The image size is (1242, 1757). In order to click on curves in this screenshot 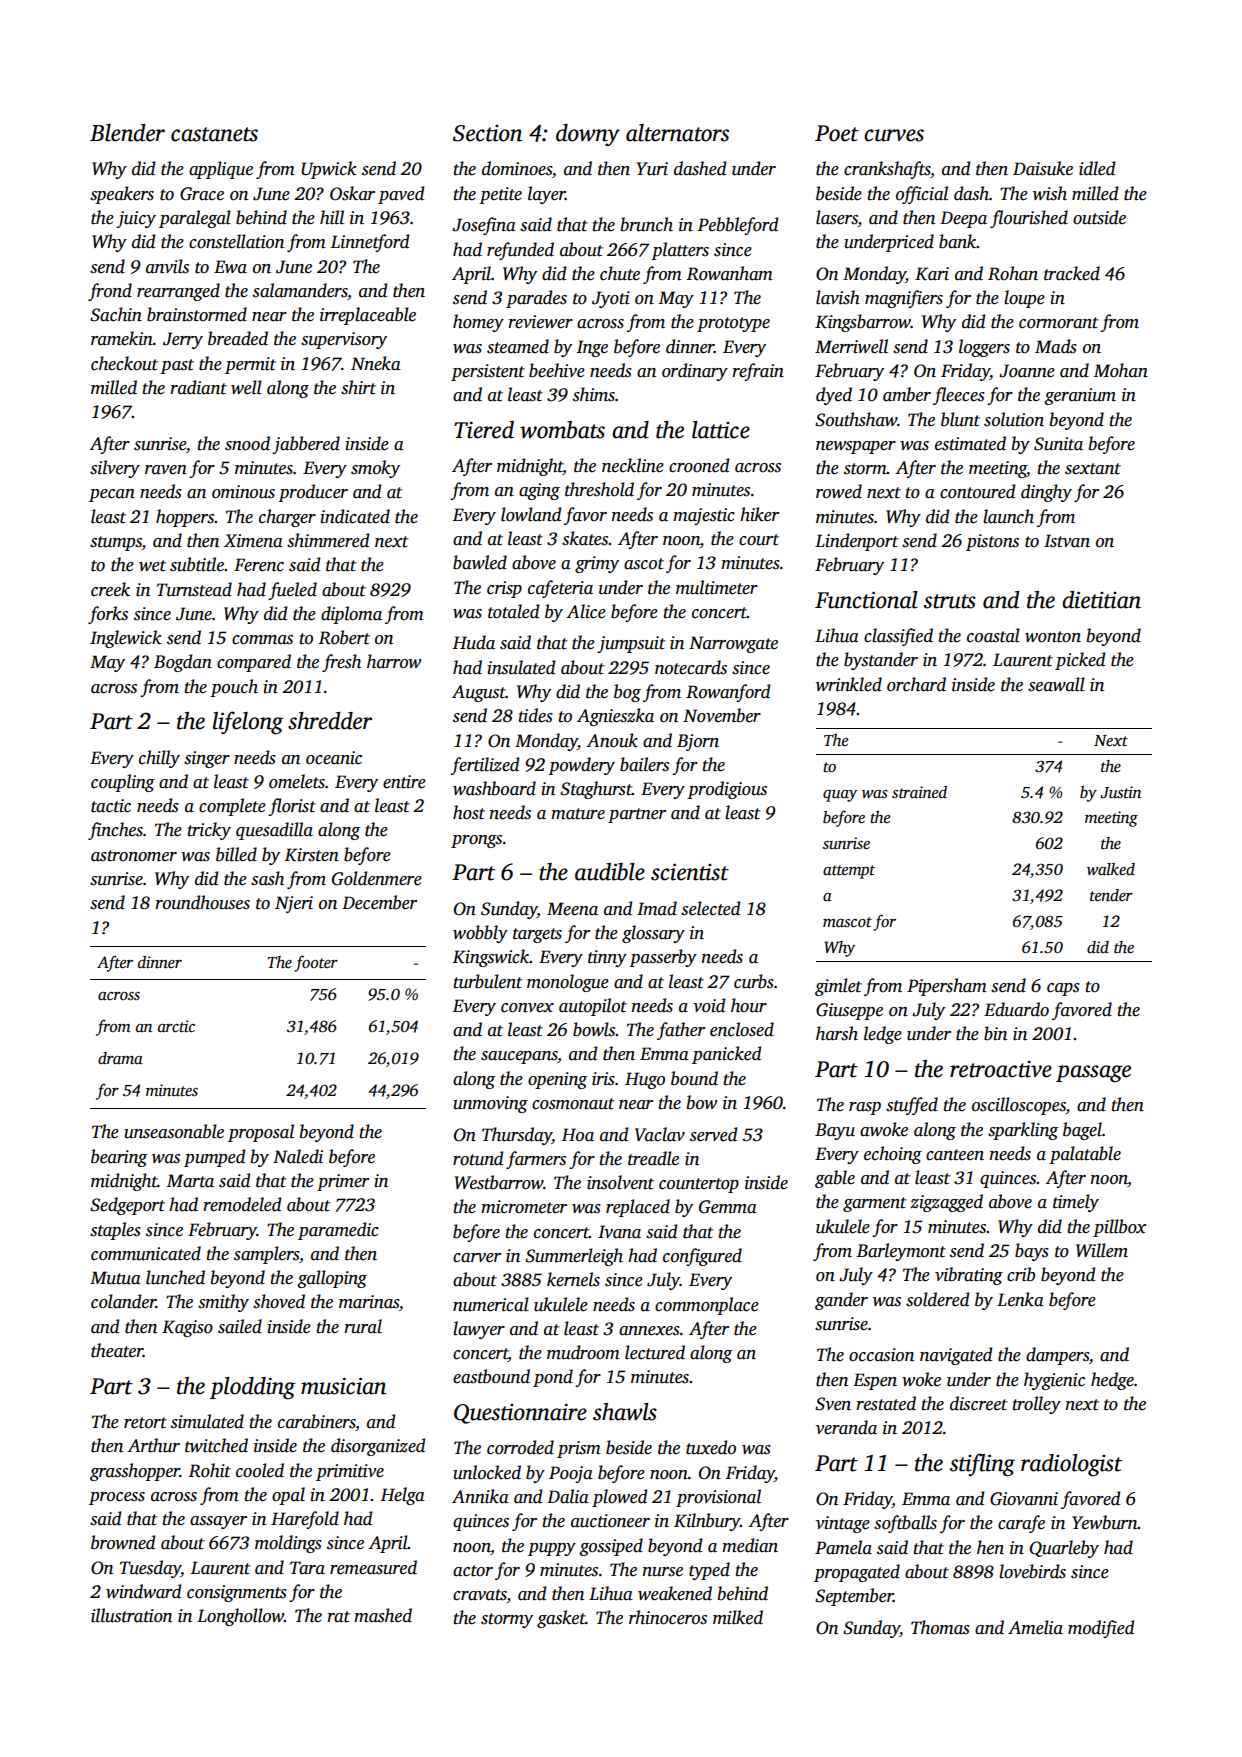, I will do `click(894, 135)`.
